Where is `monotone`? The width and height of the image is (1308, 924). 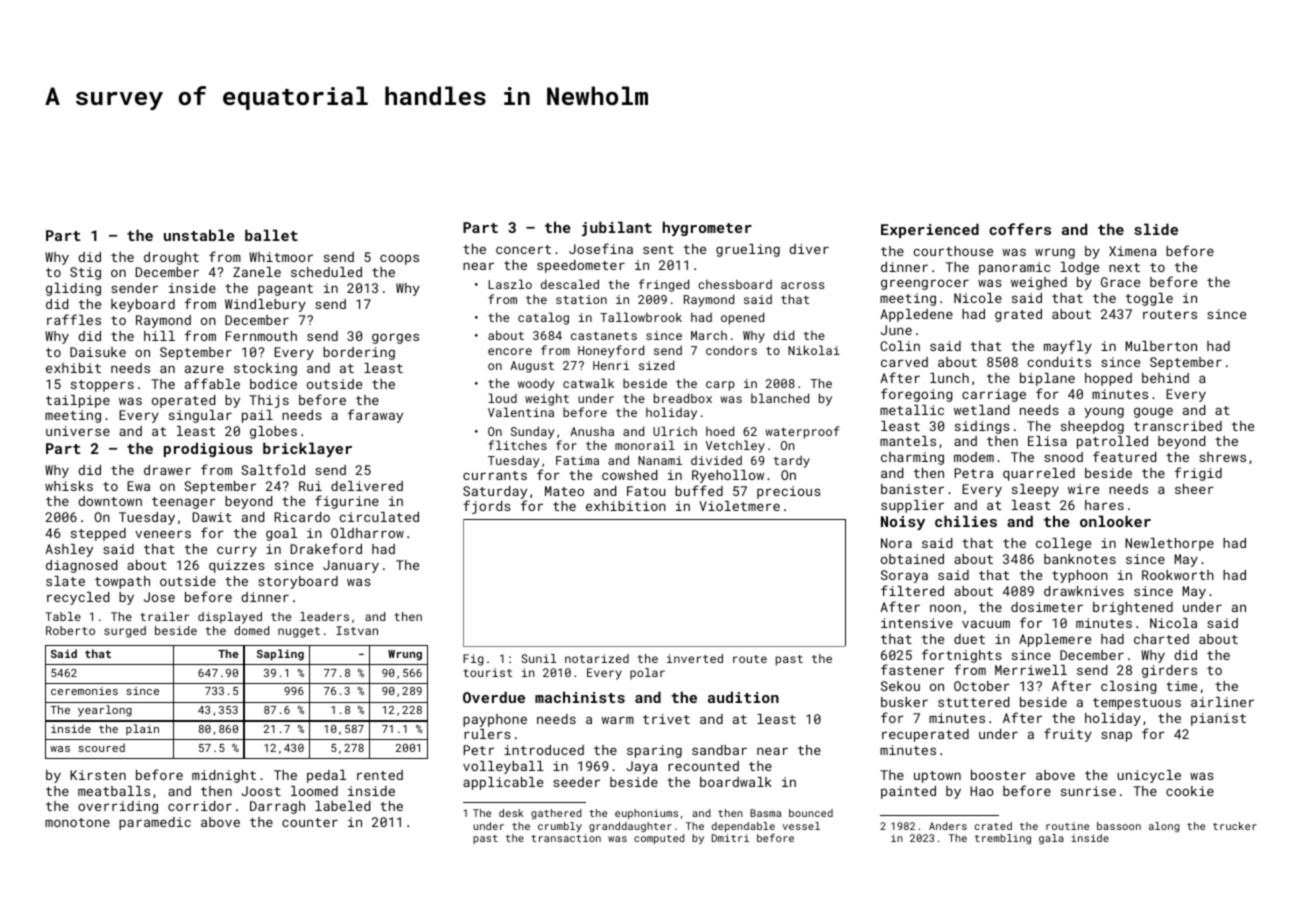 monotone is located at coordinates (77, 822).
